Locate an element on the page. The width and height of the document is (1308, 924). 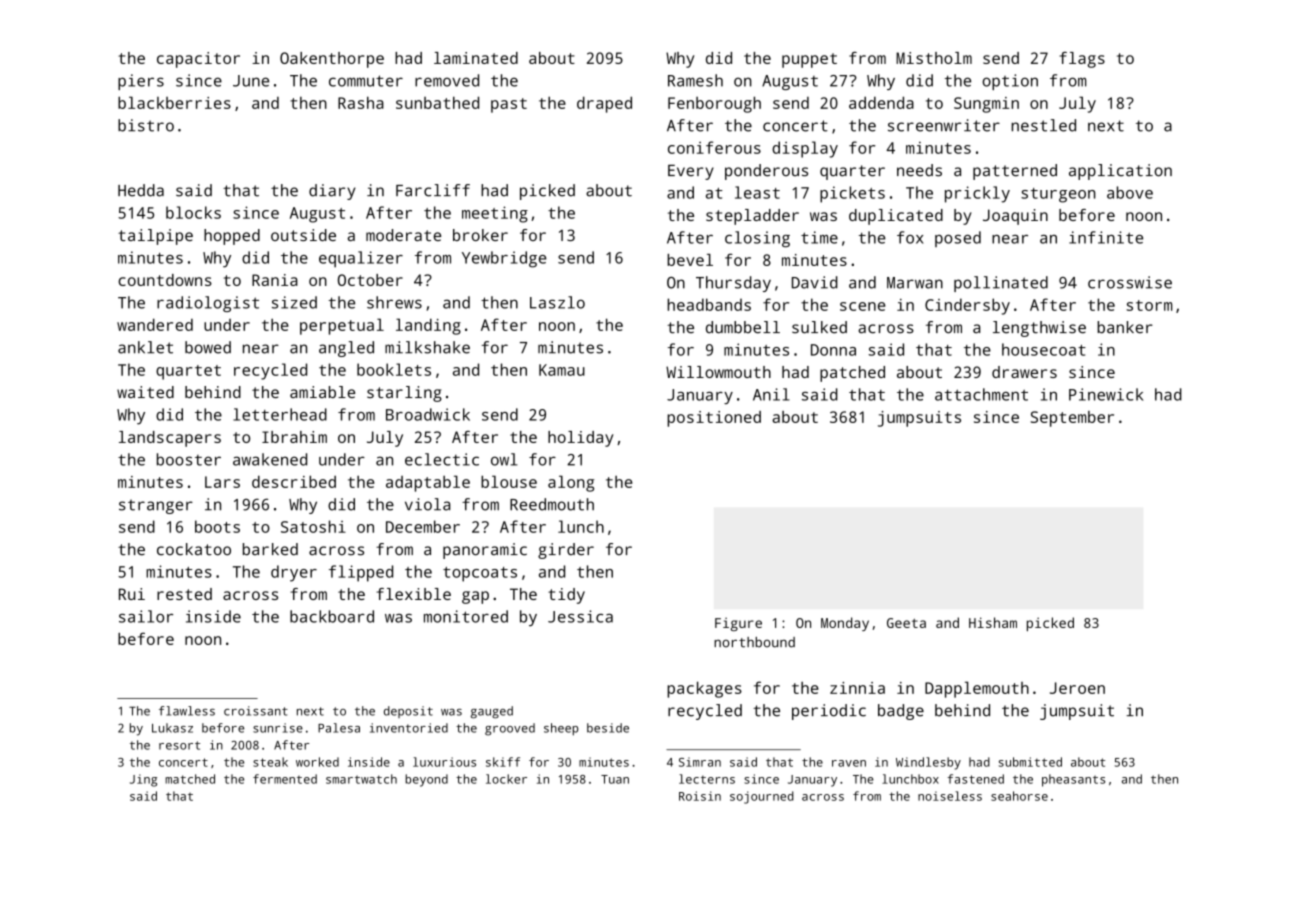
Jing is located at coordinates (143, 780).
